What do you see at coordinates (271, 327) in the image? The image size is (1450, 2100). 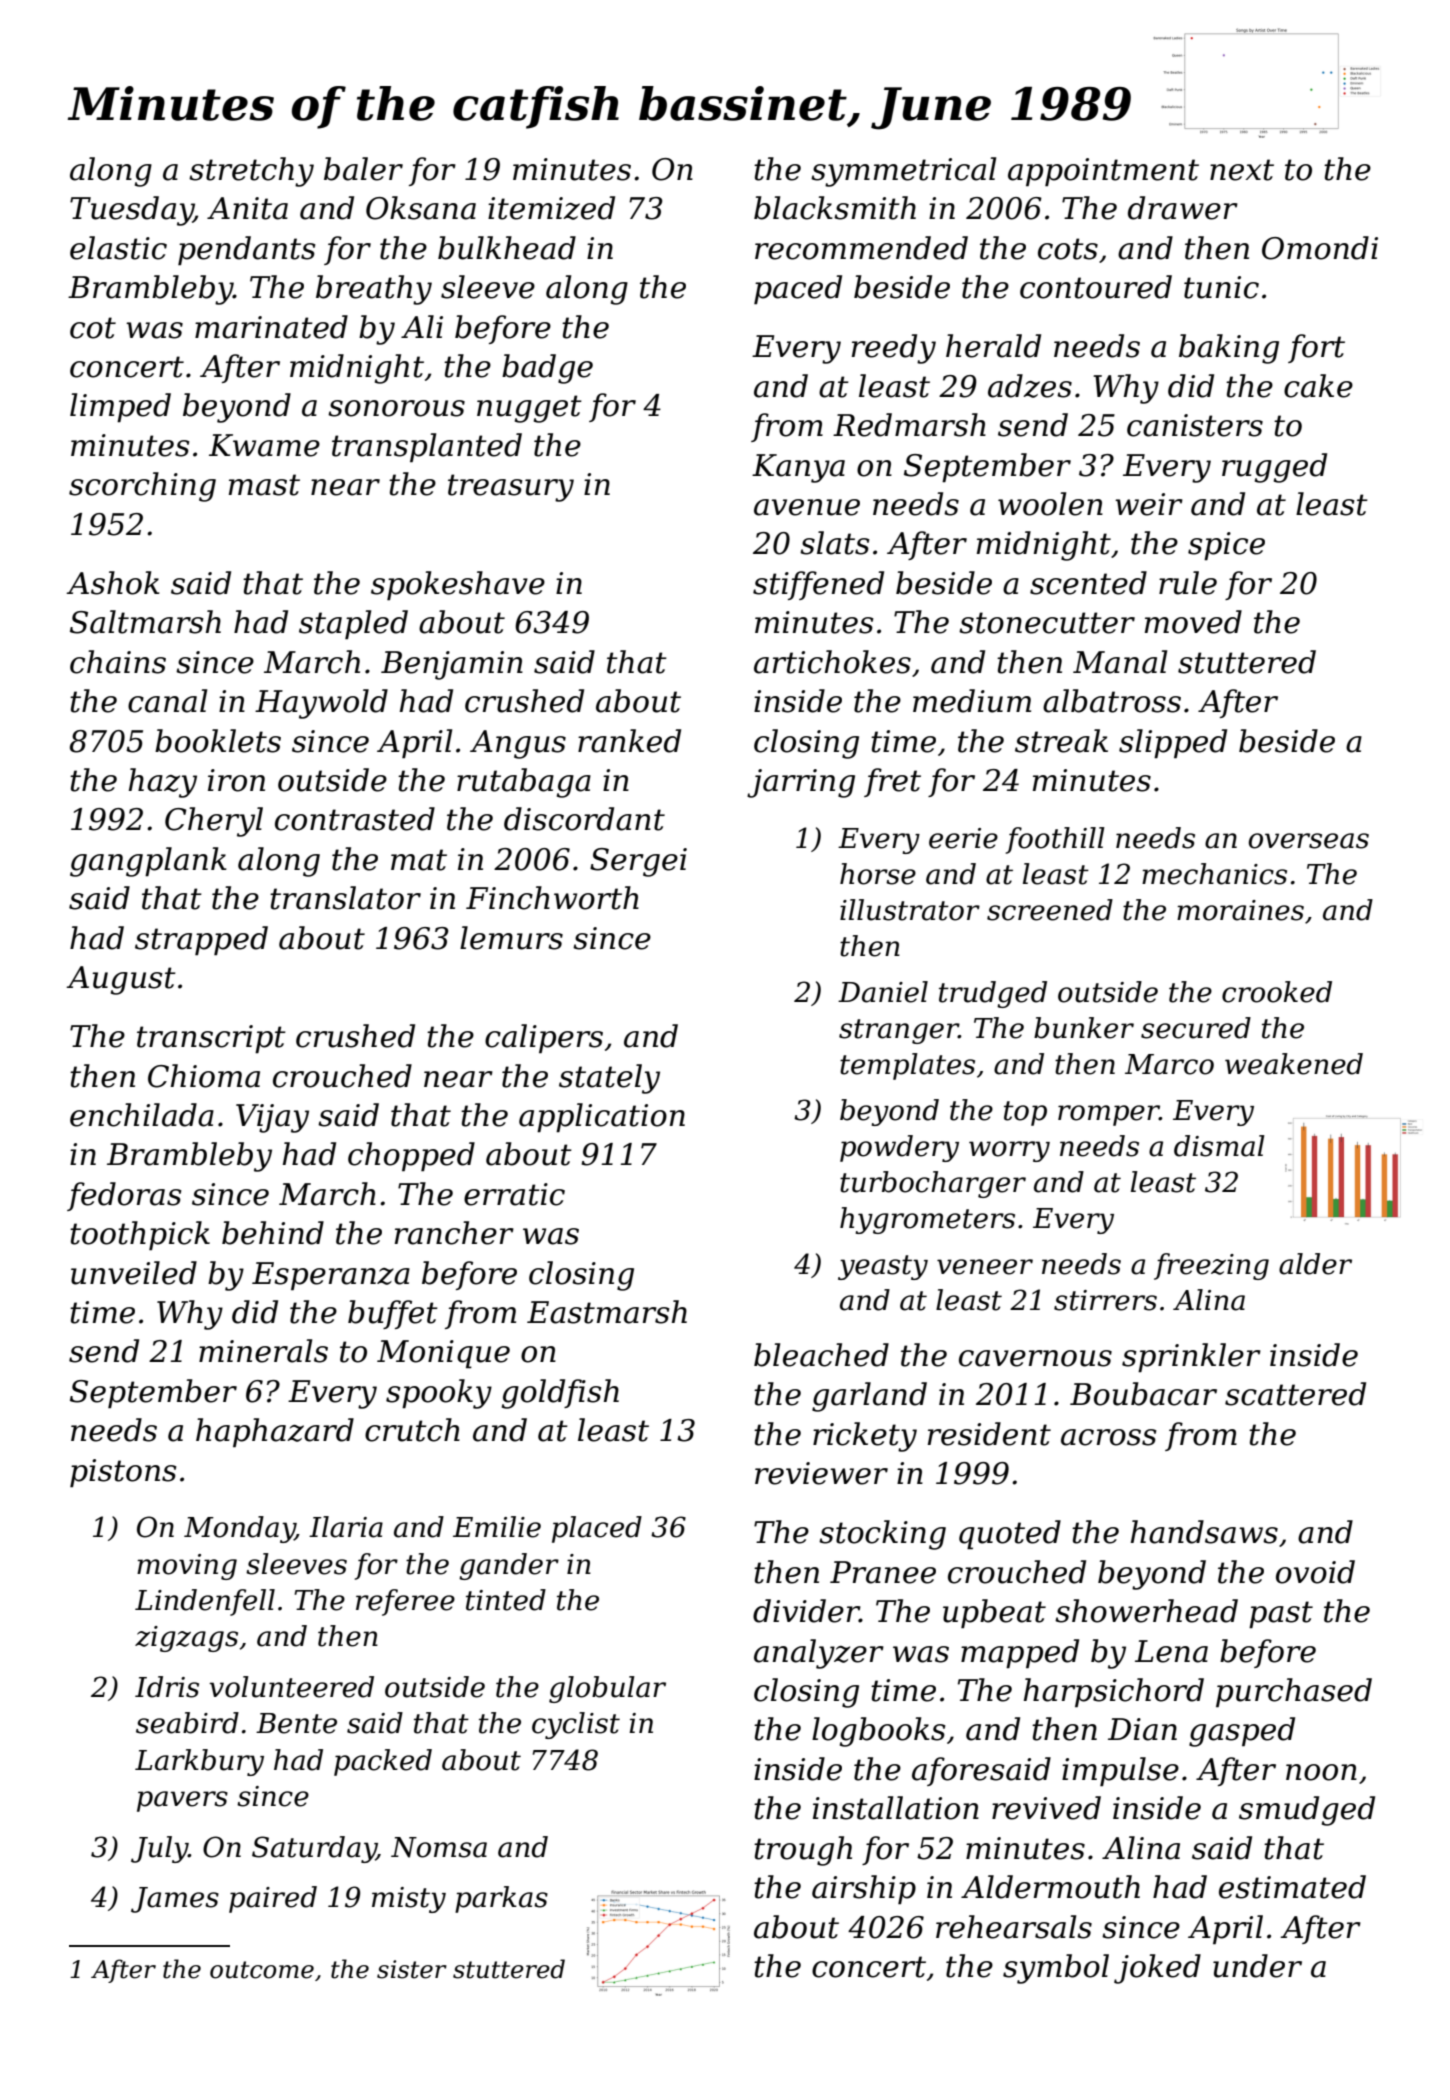 I see `marinated` at bounding box center [271, 327].
